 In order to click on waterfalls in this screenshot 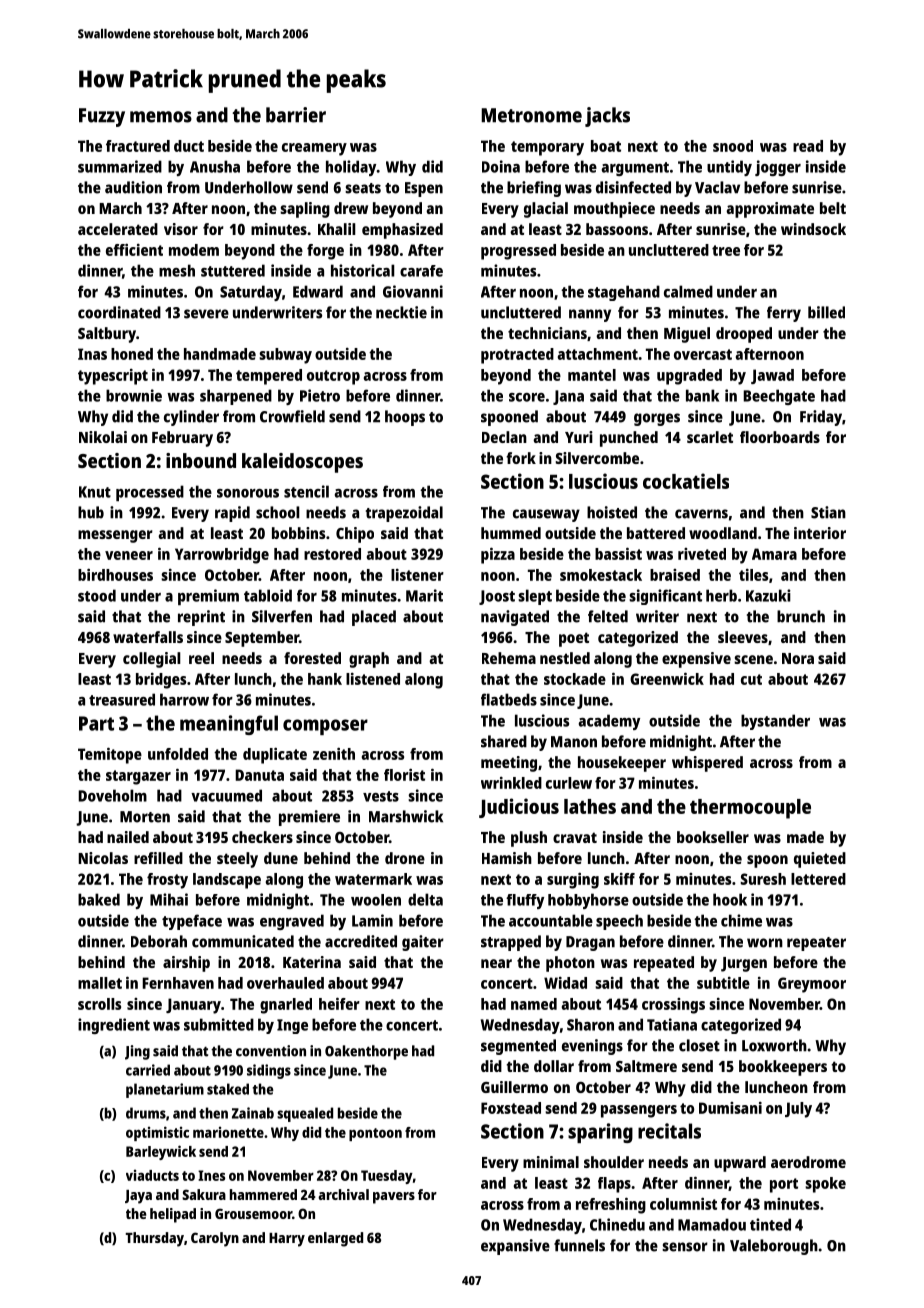, I will do `click(148, 637)`.
